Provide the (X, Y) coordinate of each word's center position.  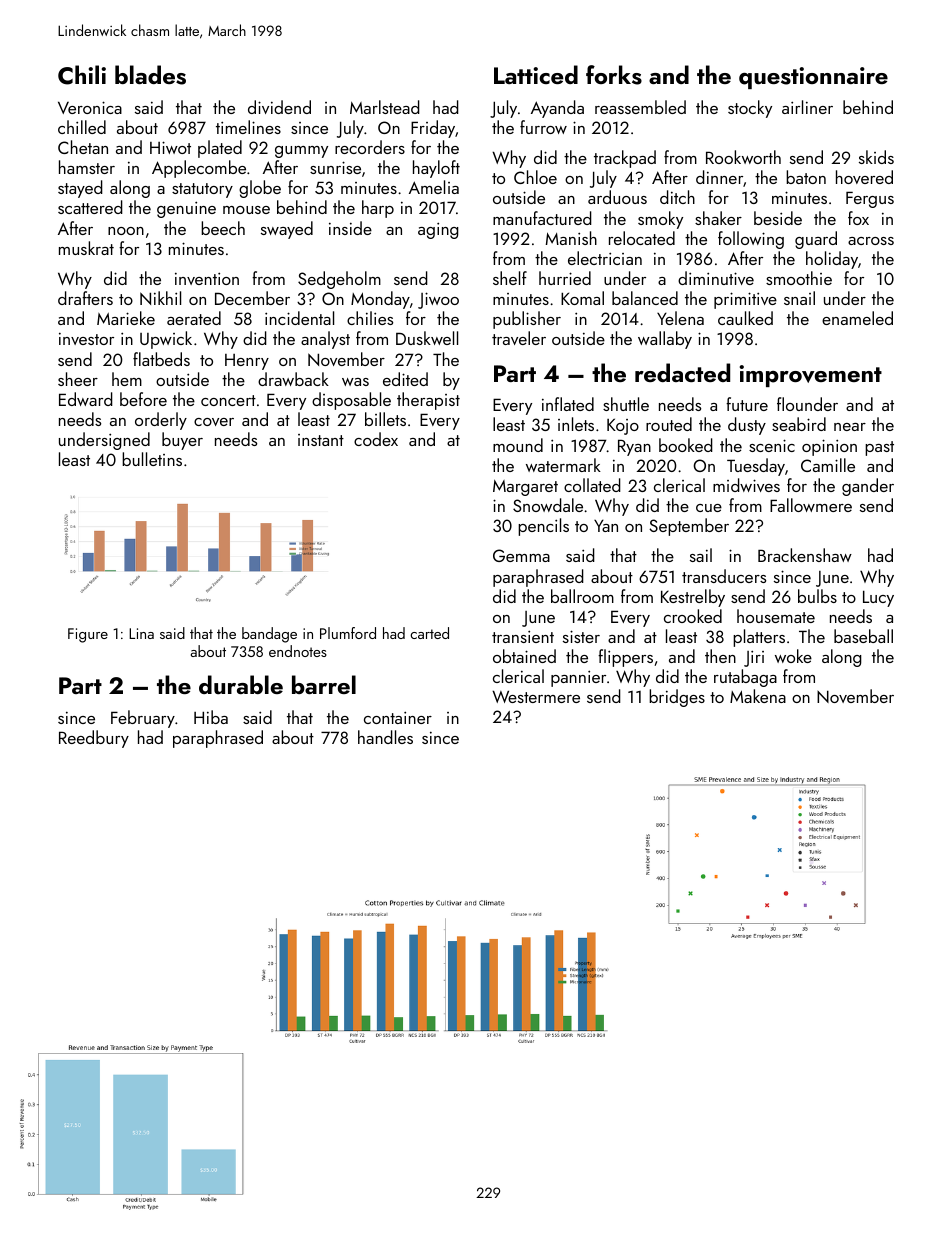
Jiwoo (438, 300)
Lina (141, 633)
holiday (832, 260)
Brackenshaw (805, 555)
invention (207, 278)
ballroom (582, 596)
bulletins (152, 459)
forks (614, 75)
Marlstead (385, 107)
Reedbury (94, 739)
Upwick (166, 340)
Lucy (878, 598)
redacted (682, 372)
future (747, 404)
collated (592, 485)
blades (150, 75)
